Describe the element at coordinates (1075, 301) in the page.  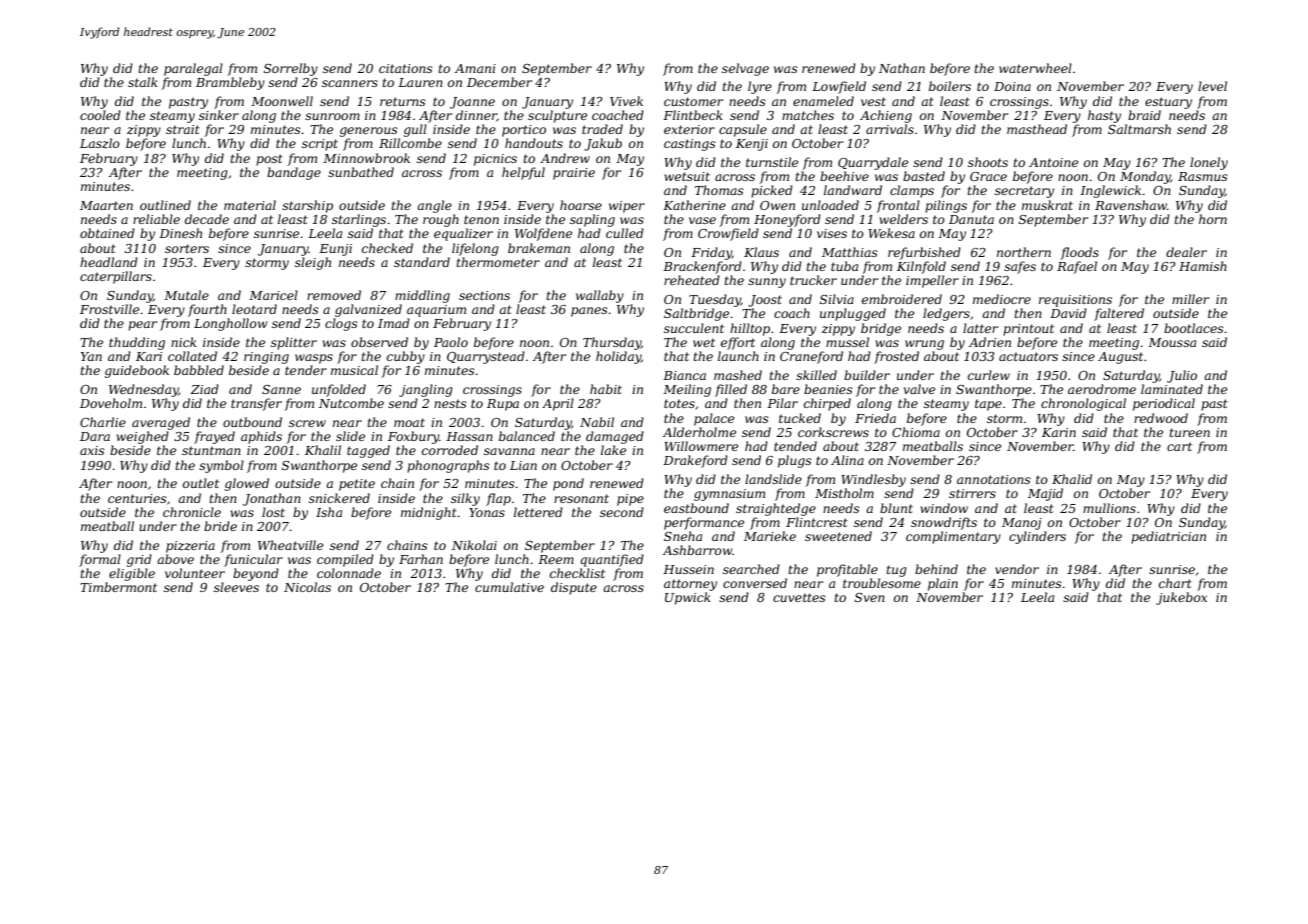
I see `requisitions` at that location.
